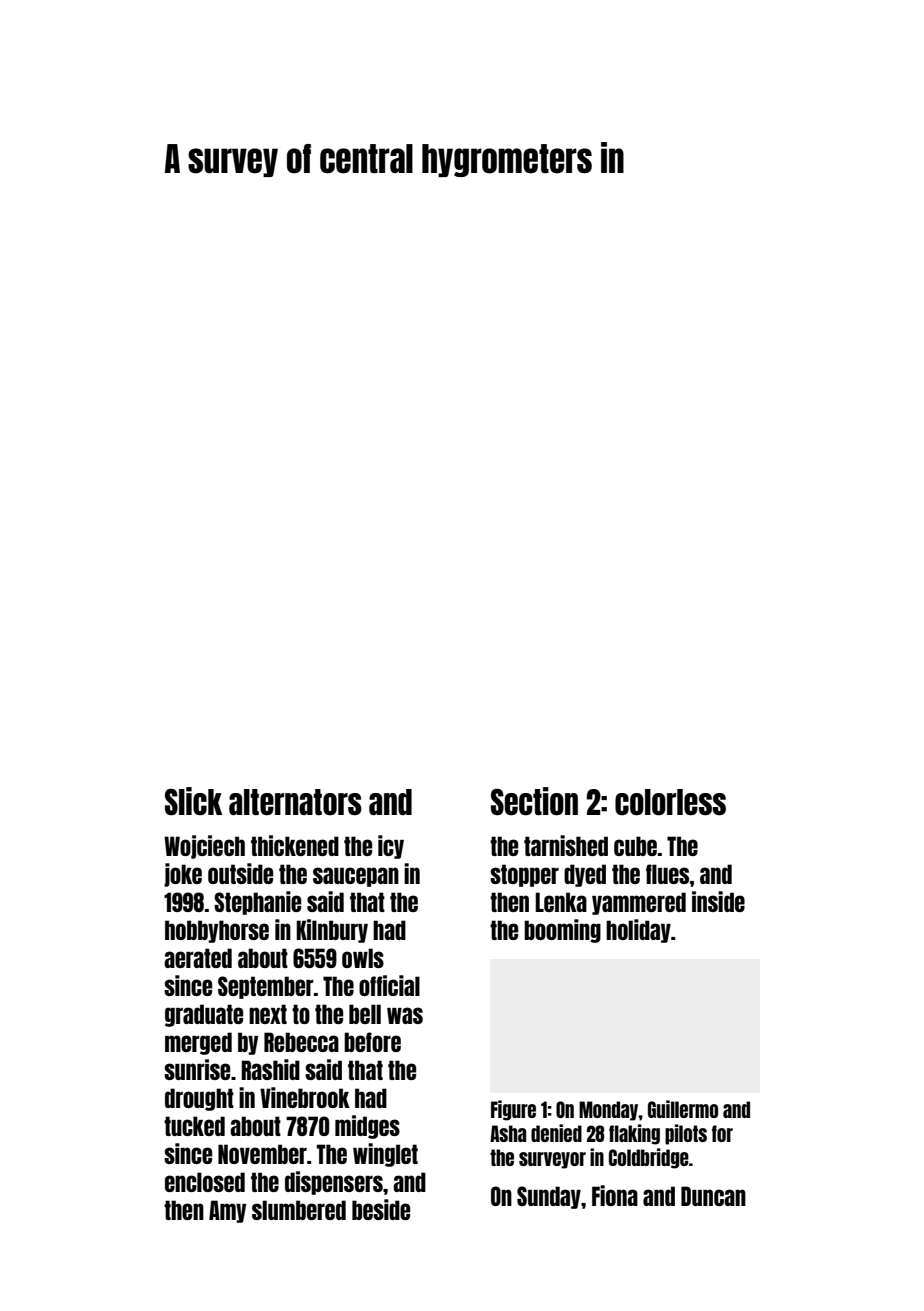 The image size is (924, 1311). Describe the element at coordinates (332, 931) in the screenshot. I see `Kilnbury` at that location.
